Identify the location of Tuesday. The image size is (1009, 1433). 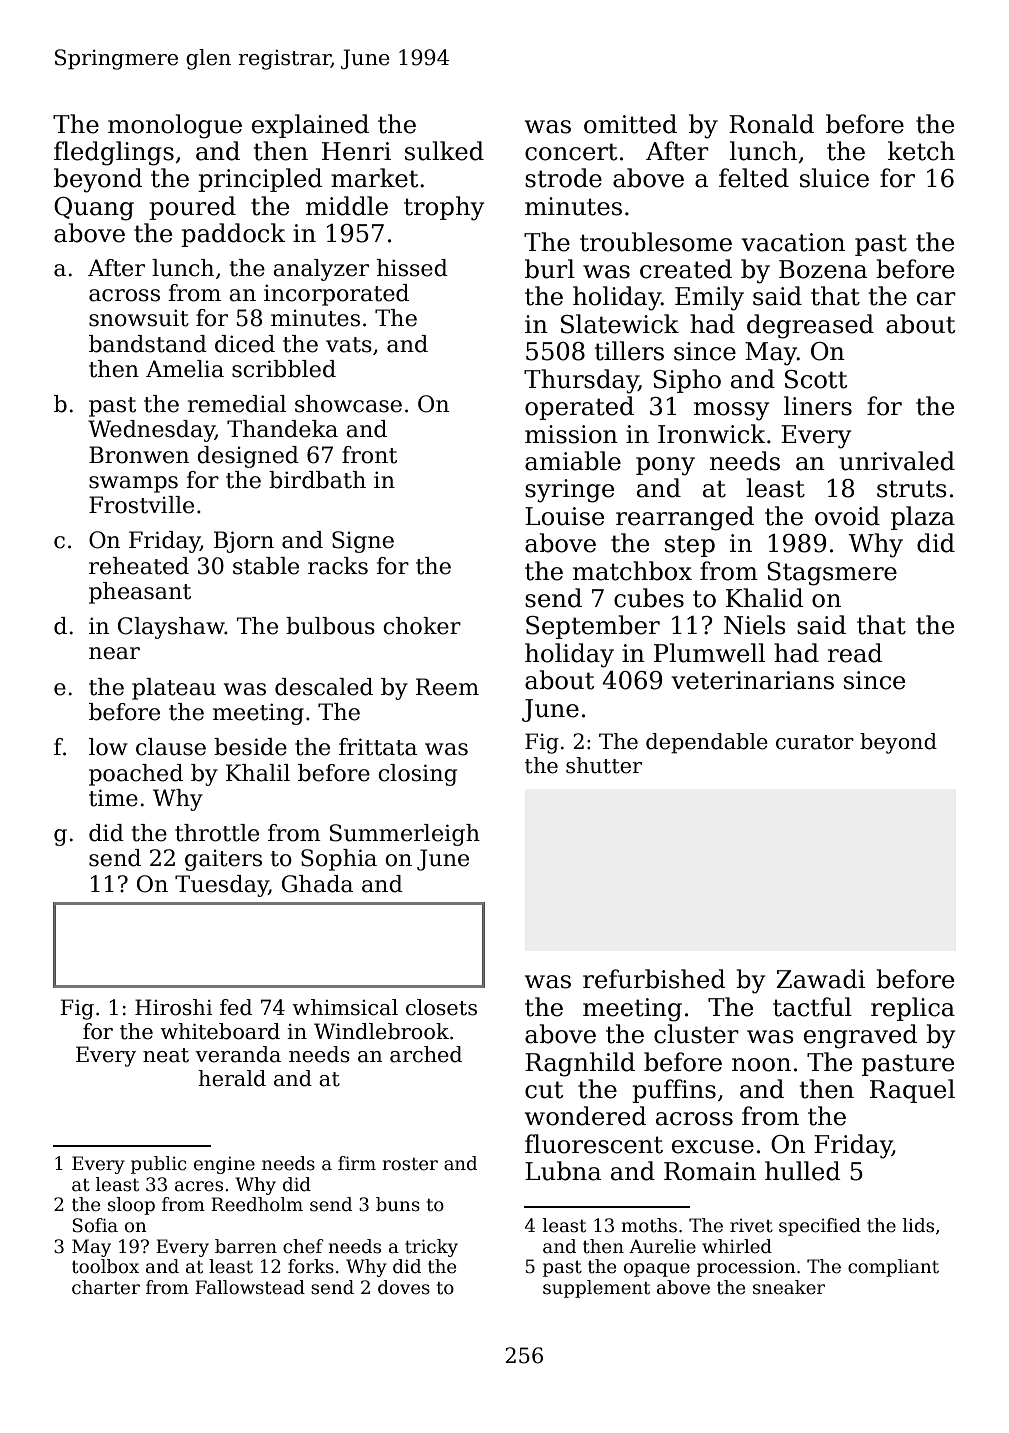
(222, 886).
